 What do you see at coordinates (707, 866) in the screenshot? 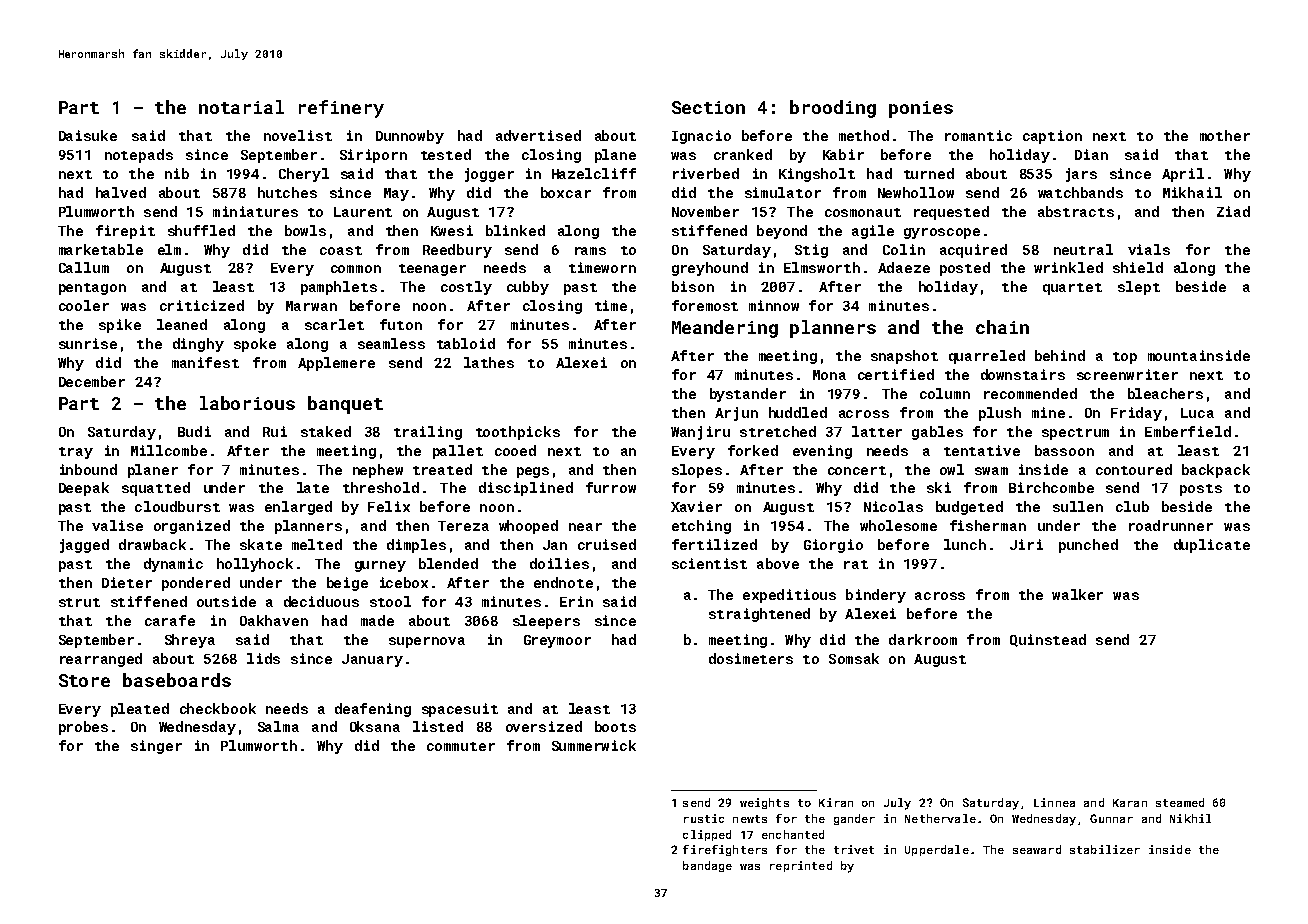
I see `bandage` at bounding box center [707, 866].
